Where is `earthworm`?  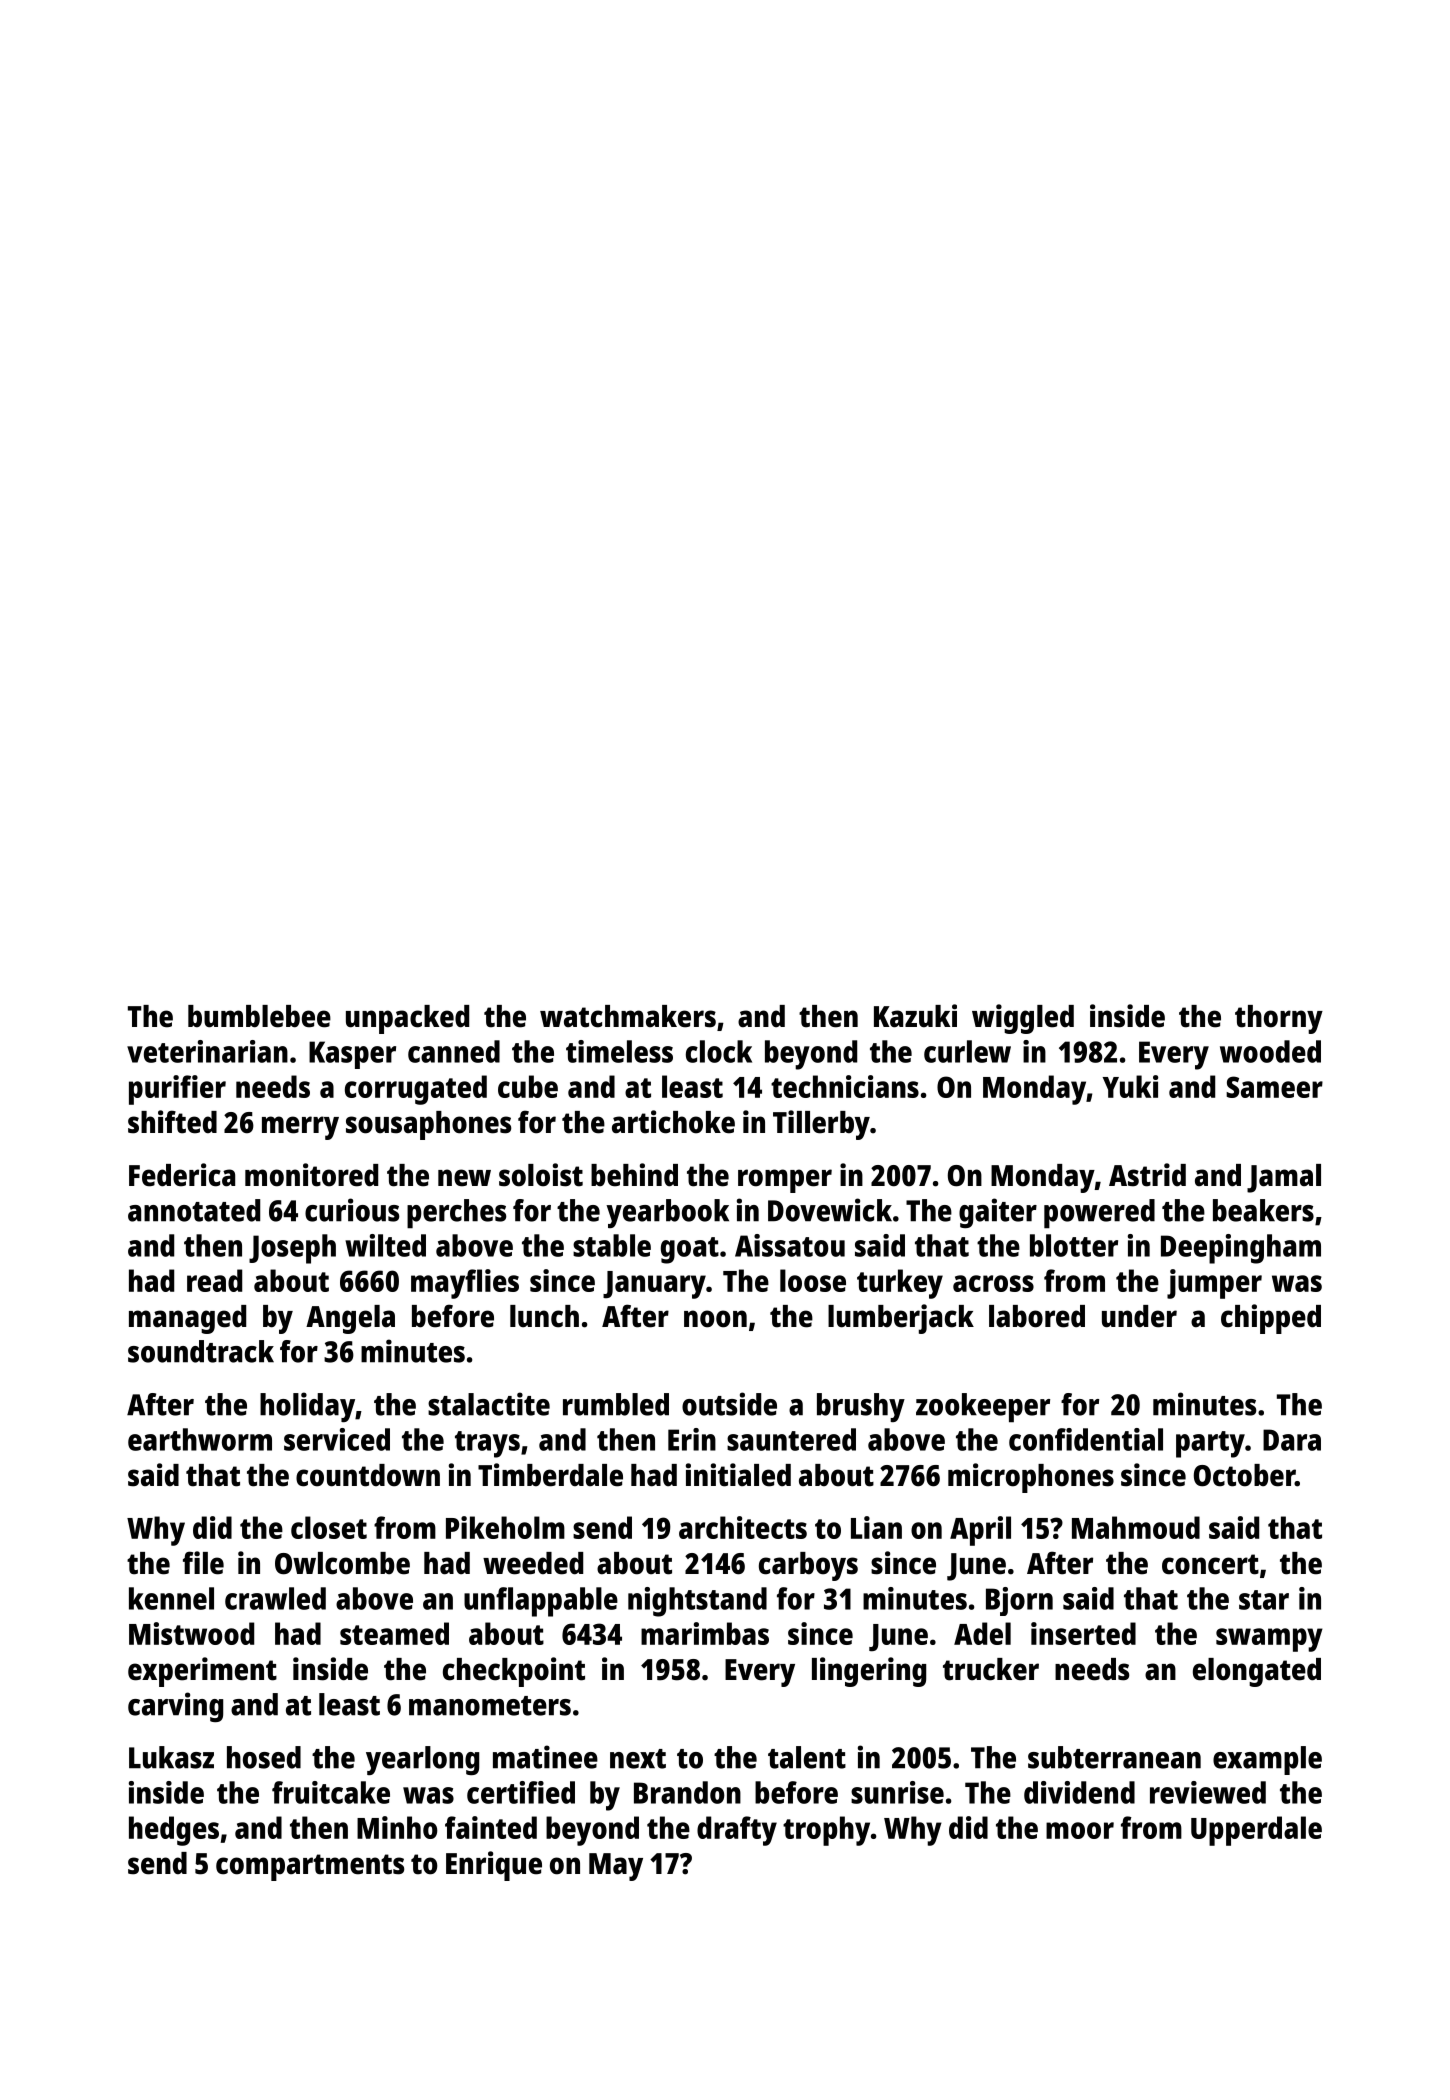
earthworm is located at coordinates (200, 1439).
